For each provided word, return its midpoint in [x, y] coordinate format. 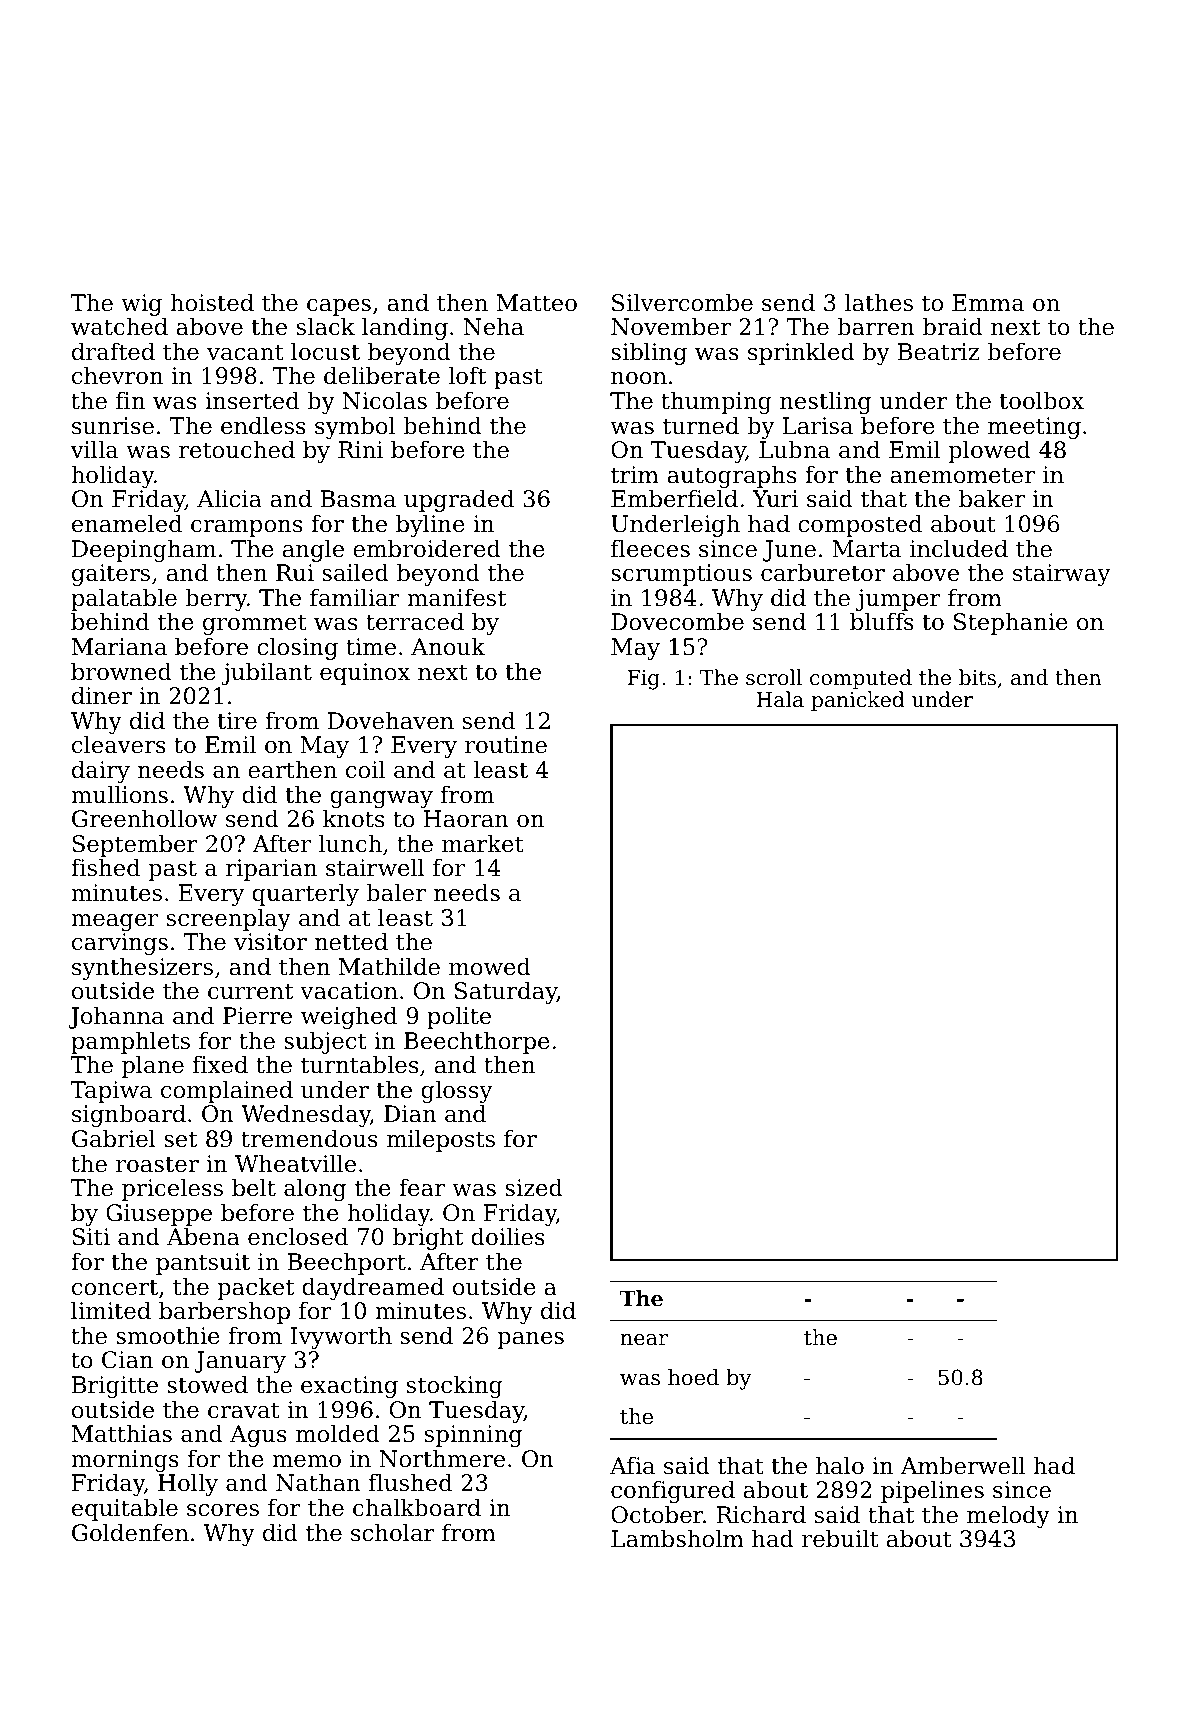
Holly [188, 1485]
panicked [858, 701]
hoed [693, 1377]
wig [141, 305]
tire [237, 721]
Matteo [537, 303]
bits [977, 677]
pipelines [932, 1491]
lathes [879, 302]
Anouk [448, 646]
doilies [508, 1237]
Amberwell [963, 1465]
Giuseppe [159, 1215]
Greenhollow [144, 818]
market [483, 843]
